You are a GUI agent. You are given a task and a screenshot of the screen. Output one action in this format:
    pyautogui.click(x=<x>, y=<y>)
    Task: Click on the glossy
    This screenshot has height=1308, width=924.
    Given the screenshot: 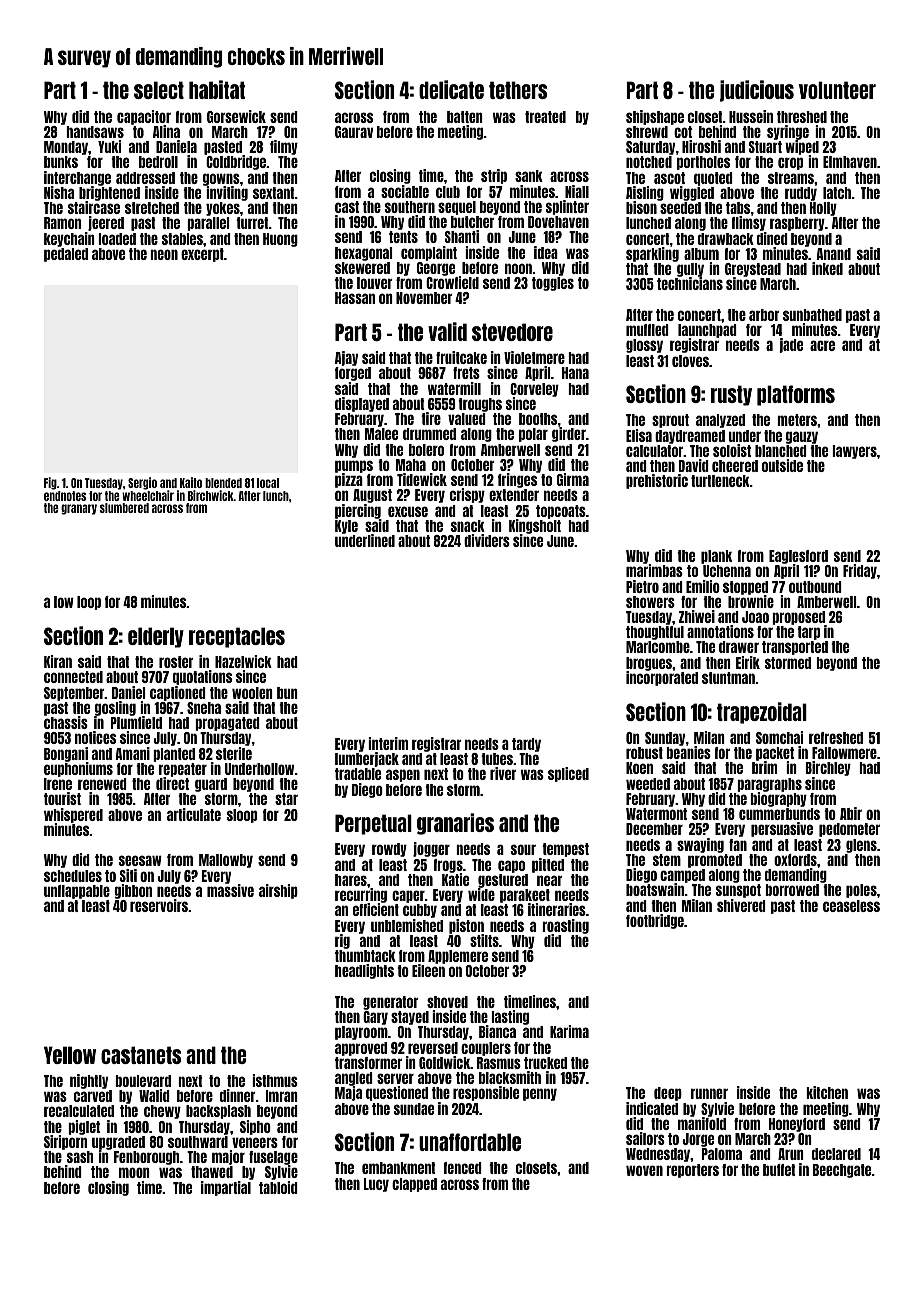 What is the action you would take?
    pyautogui.click(x=644, y=346)
